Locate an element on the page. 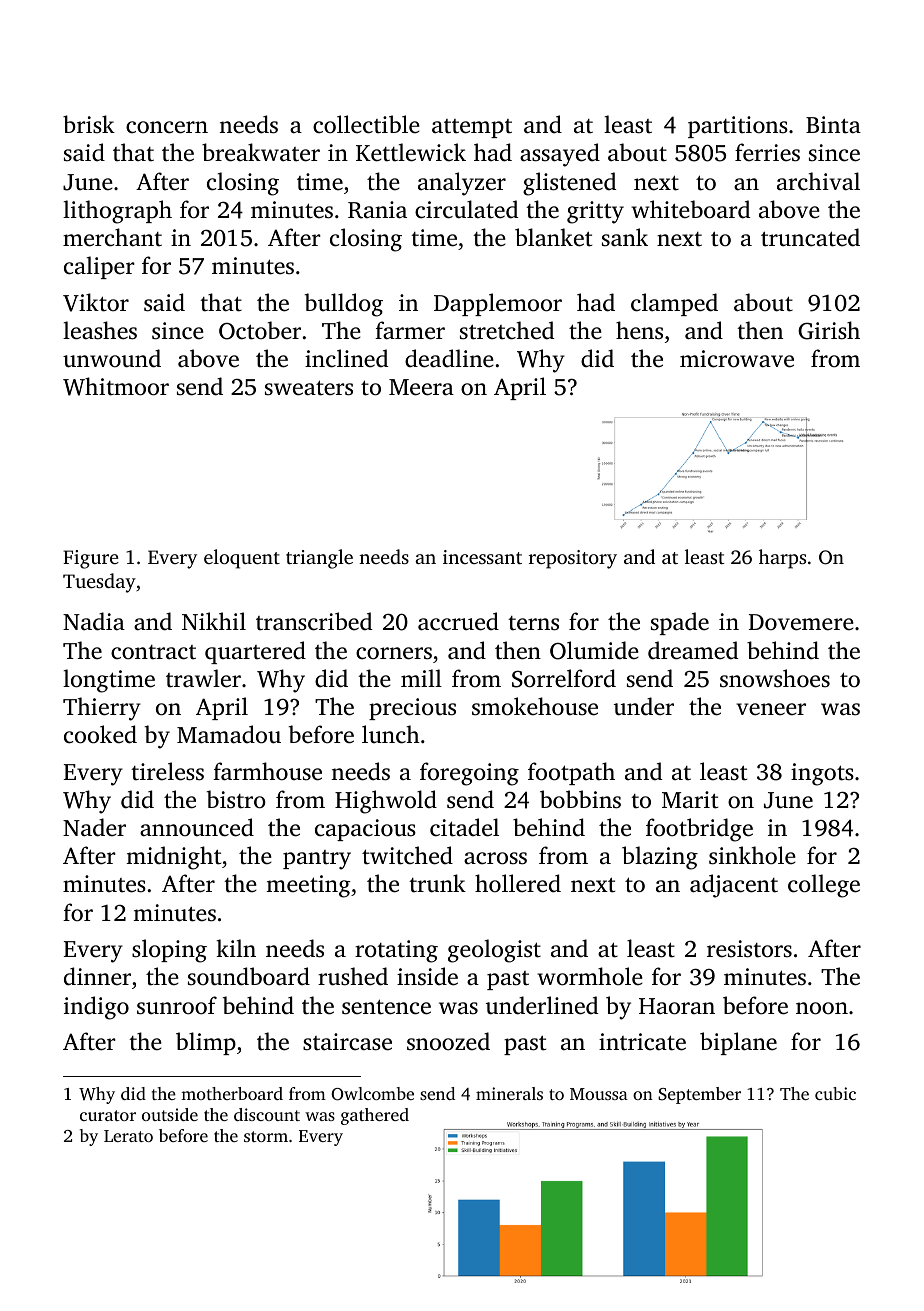  Moussa is located at coordinates (599, 1094).
